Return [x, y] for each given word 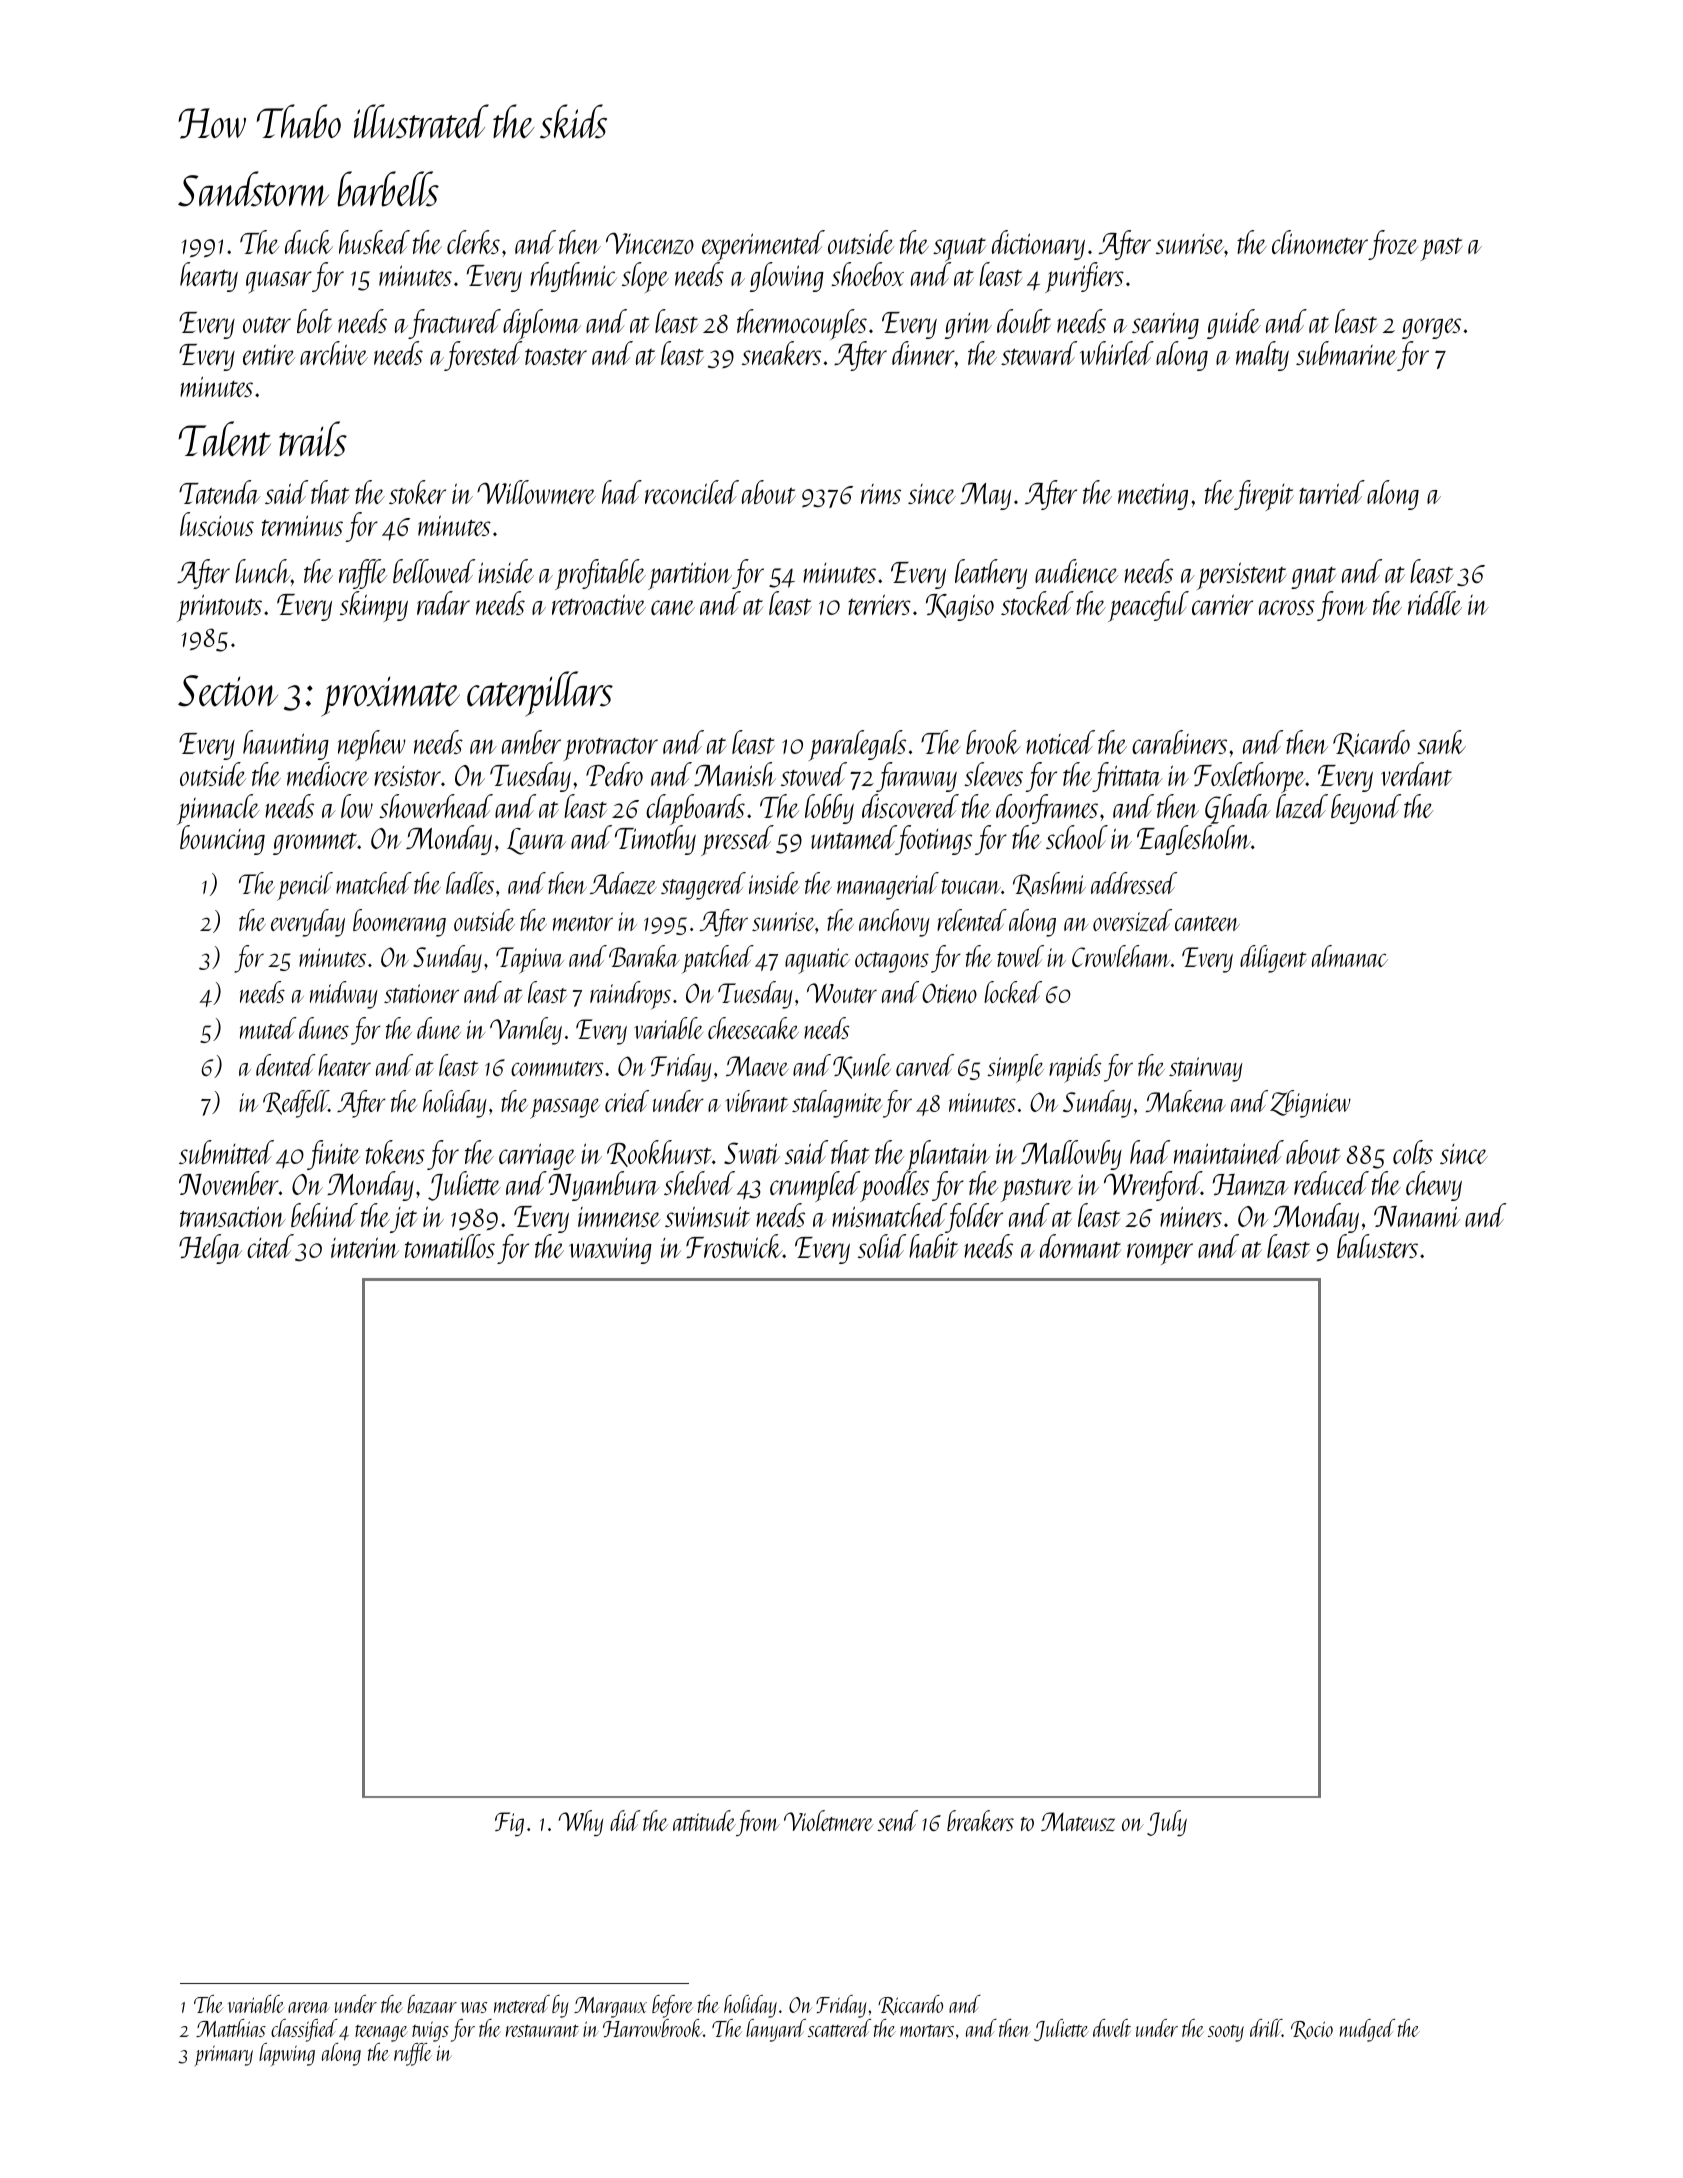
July [1167, 1823]
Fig [509, 1824]
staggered [703, 886]
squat [961, 250]
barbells [388, 189]
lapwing [287, 2054]
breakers [980, 1820]
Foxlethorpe [1249, 777]
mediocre [328, 774]
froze [1393, 245]
